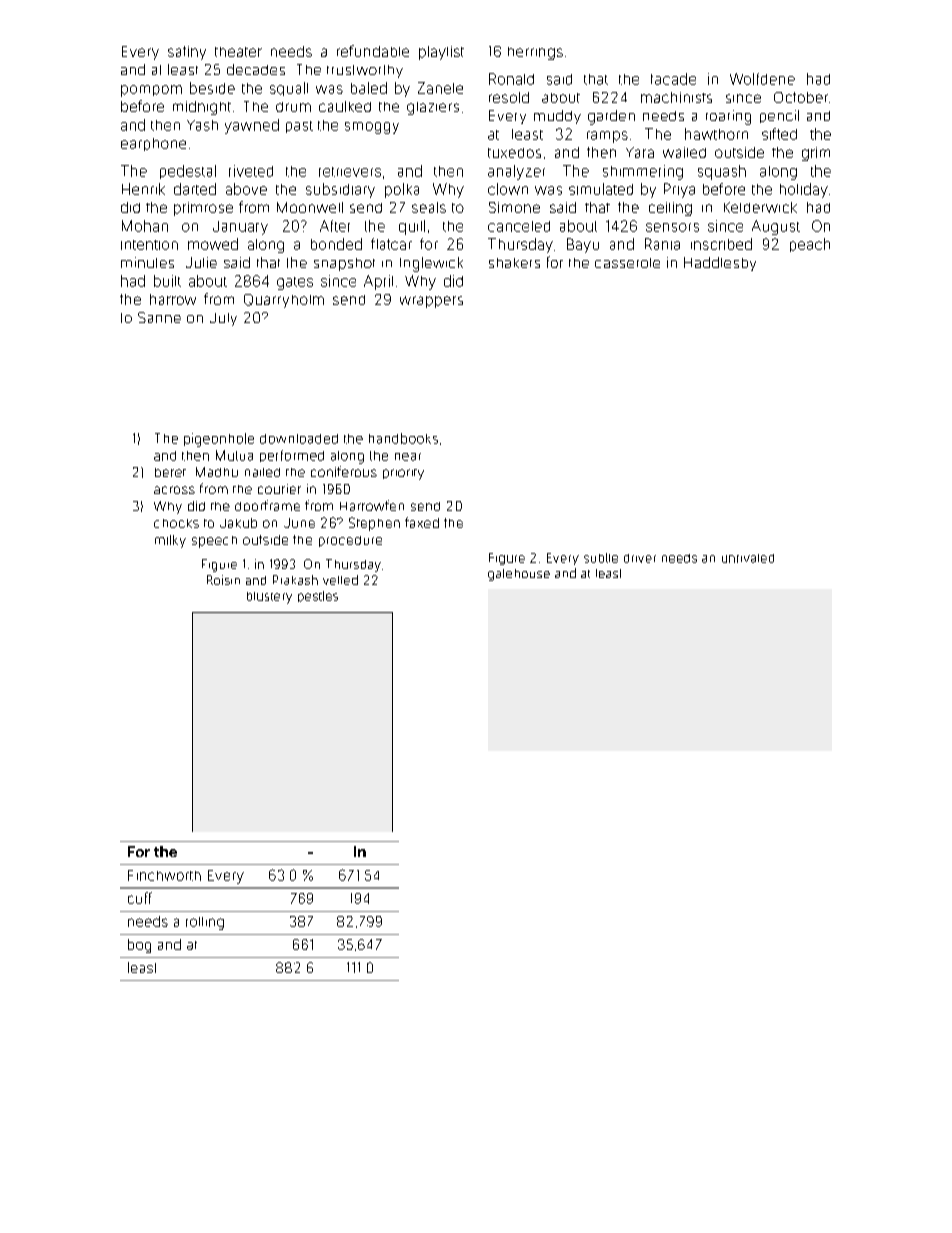 The image size is (952, 1233). Describe the element at coordinates (403, 474) in the screenshot. I see `priority` at that location.
